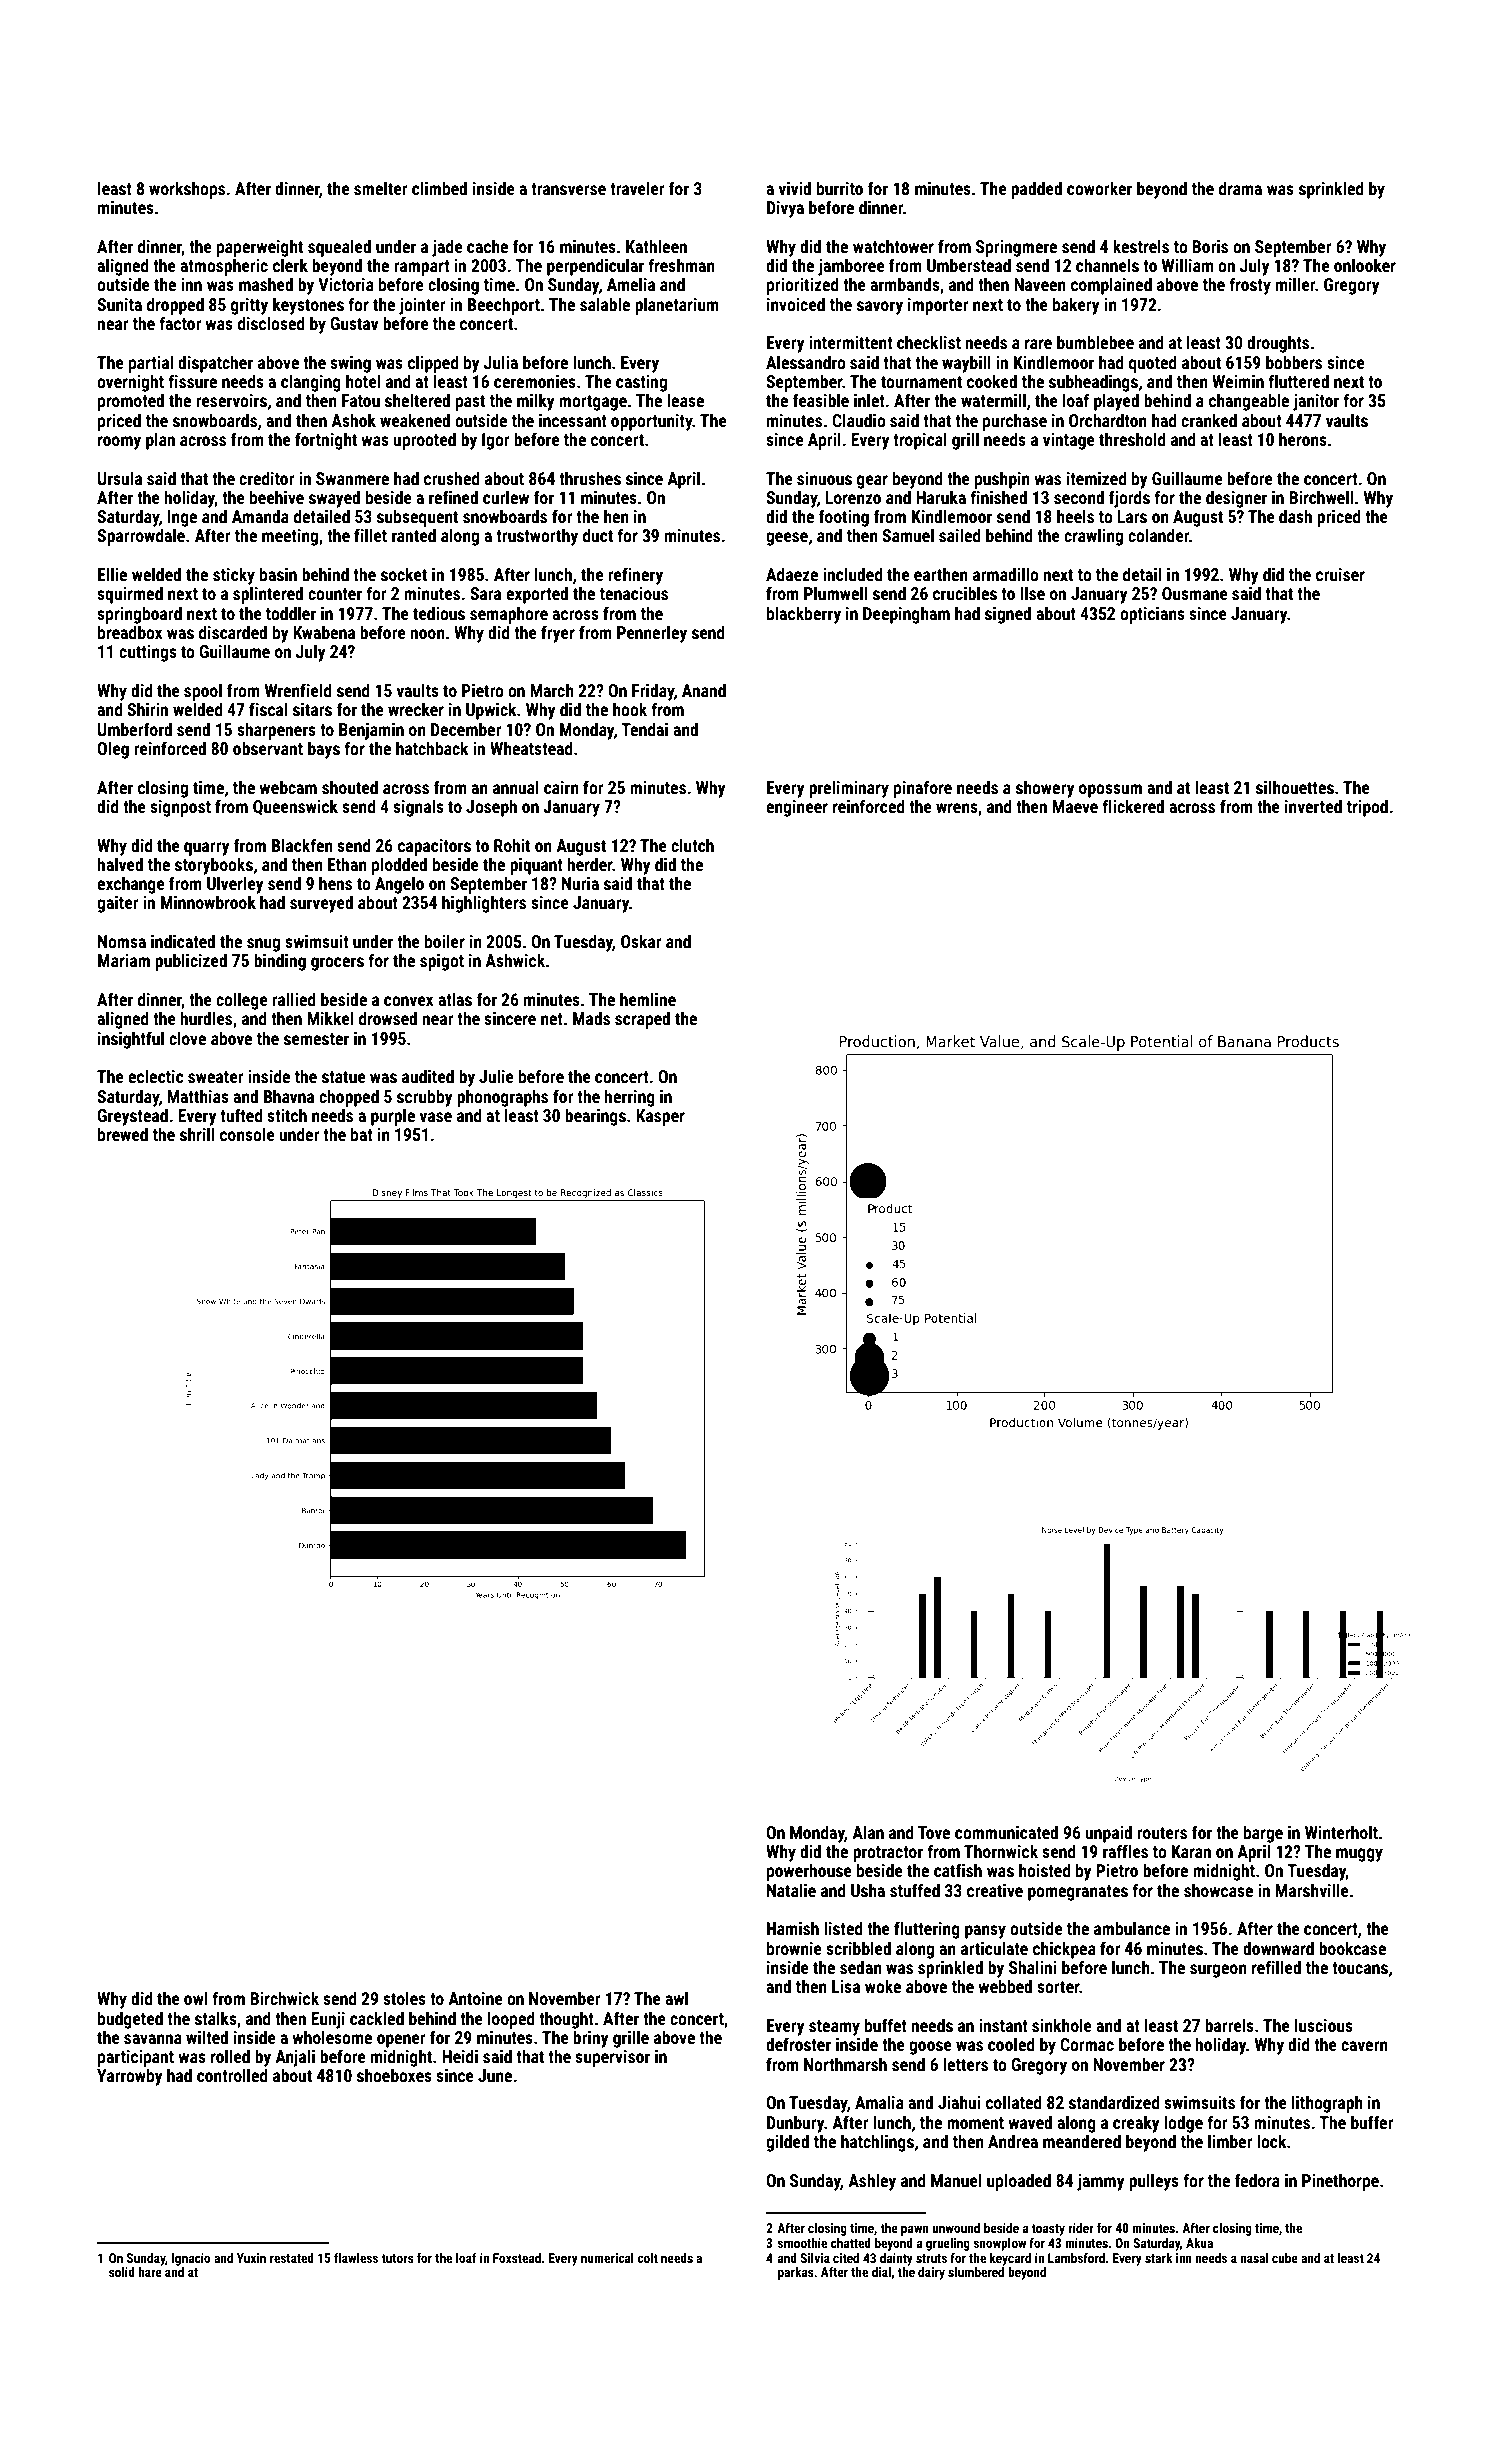 This document has height=2464, width=1496. Describe the element at coordinates (1240, 188) in the document. I see `drama` at that location.
